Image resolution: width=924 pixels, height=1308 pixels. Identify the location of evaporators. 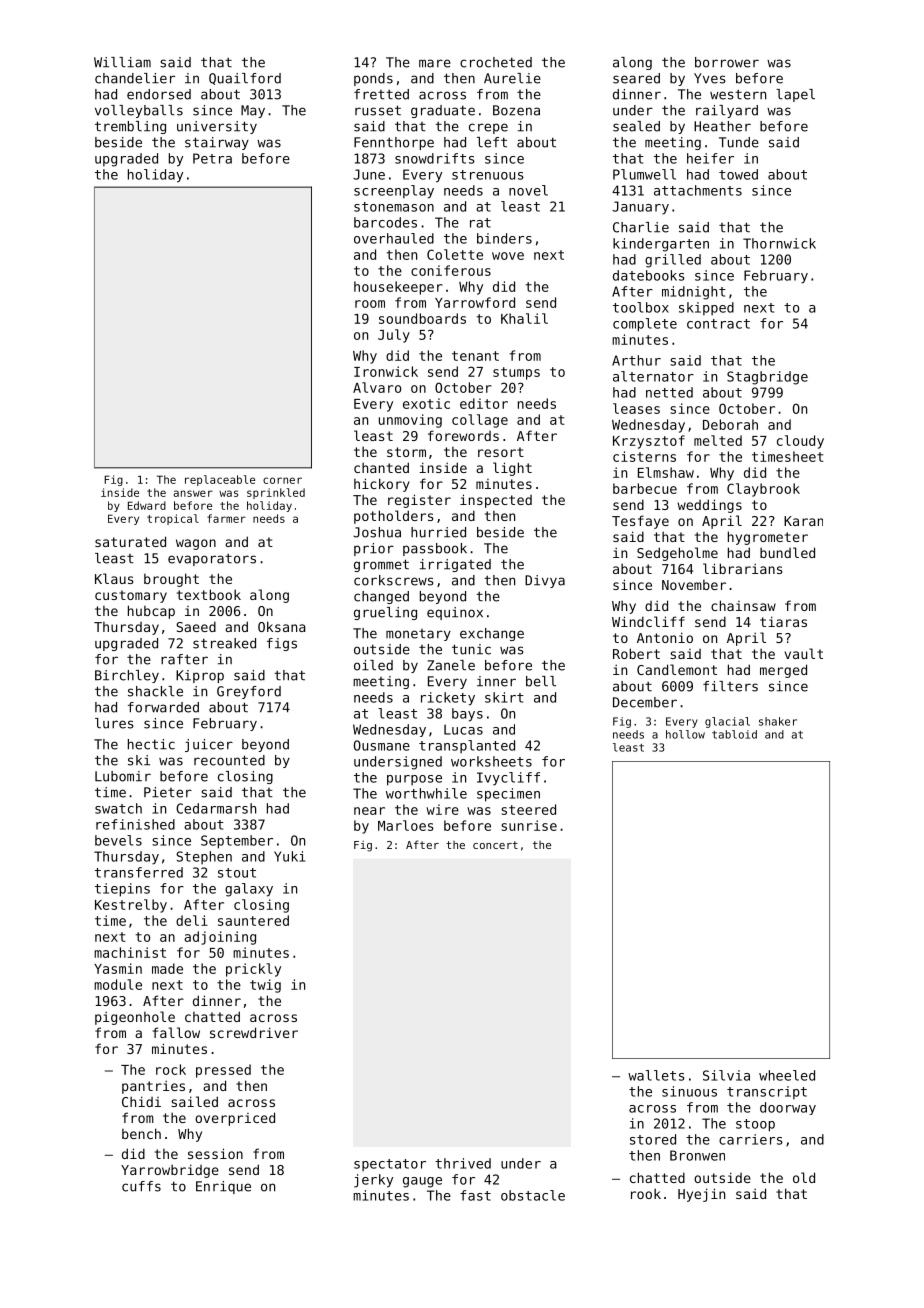
(212, 560).
